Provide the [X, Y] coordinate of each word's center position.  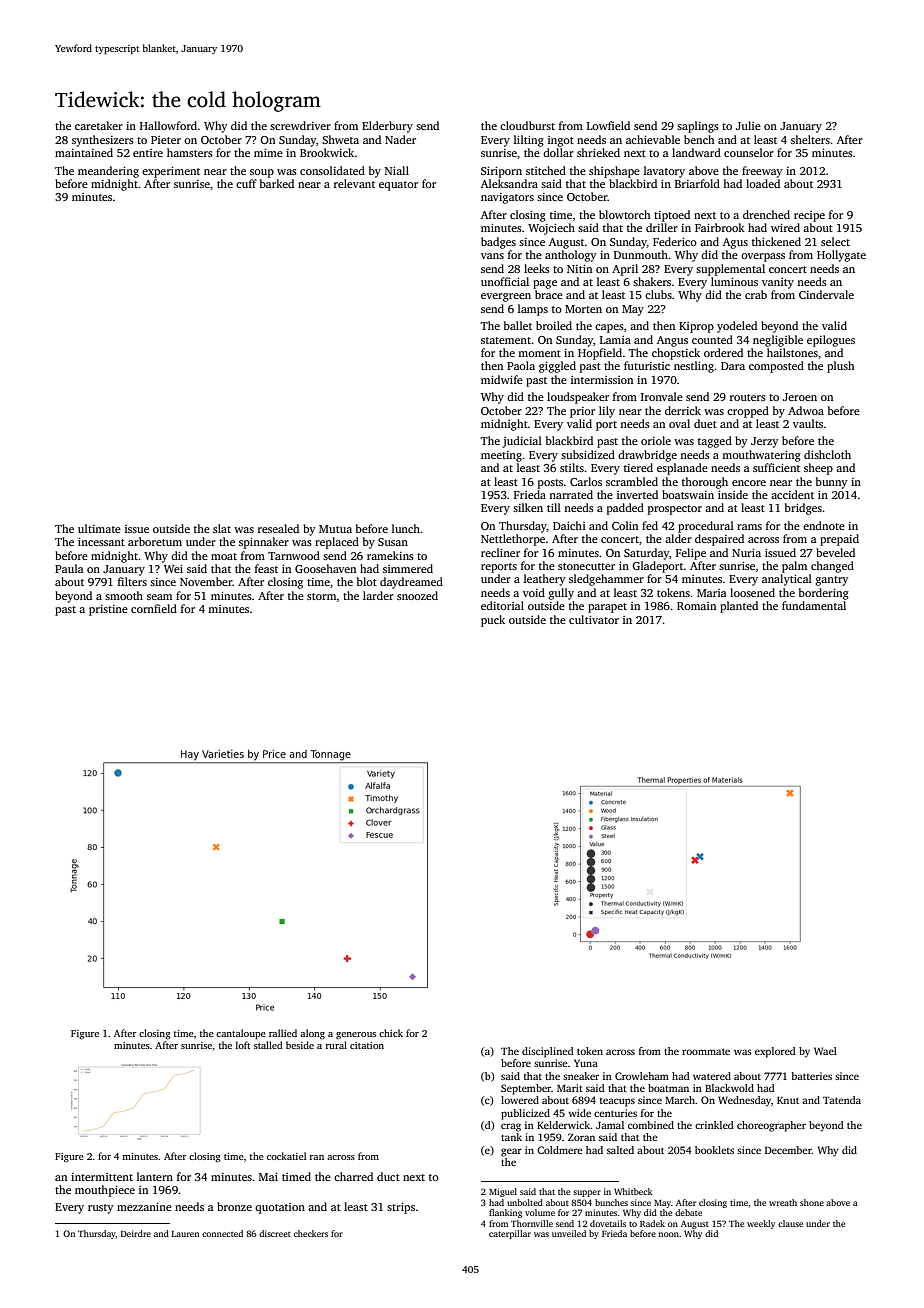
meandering [108, 172]
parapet [607, 608]
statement [506, 340]
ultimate [99, 528]
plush [841, 367]
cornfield [154, 608]
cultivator [594, 619]
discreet [275, 1233]
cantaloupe [241, 1034]
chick [391, 1033]
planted [739, 607]
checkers [311, 1233]
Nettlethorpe [513, 540]
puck [493, 621]
